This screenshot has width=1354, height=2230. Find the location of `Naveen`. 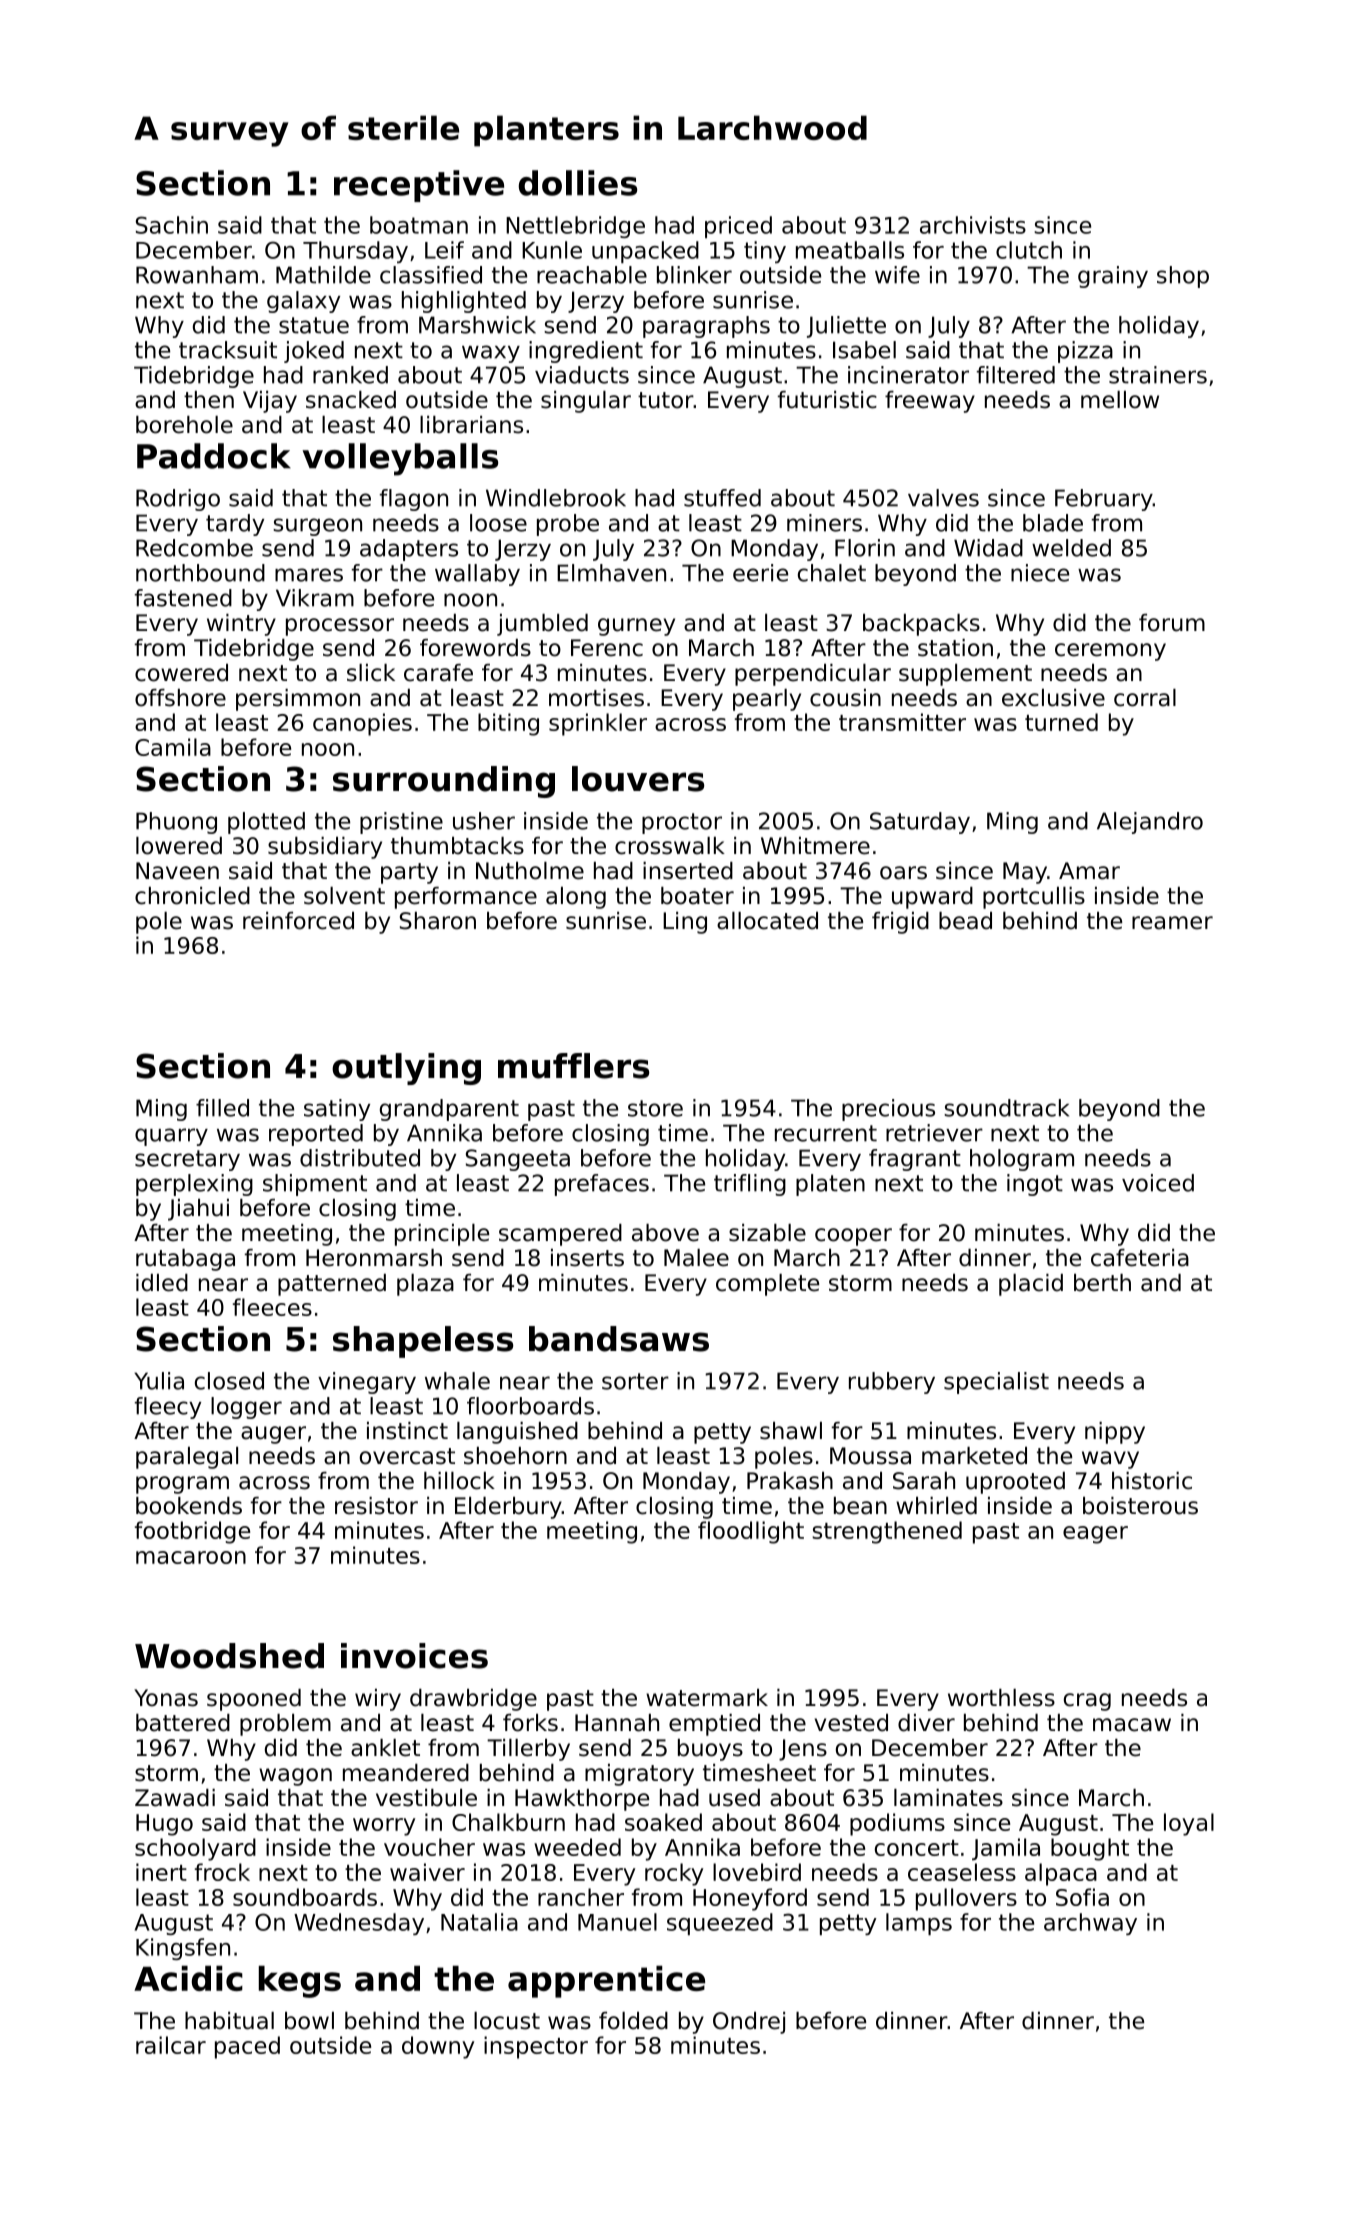

Naveen is located at coordinates (177, 871).
